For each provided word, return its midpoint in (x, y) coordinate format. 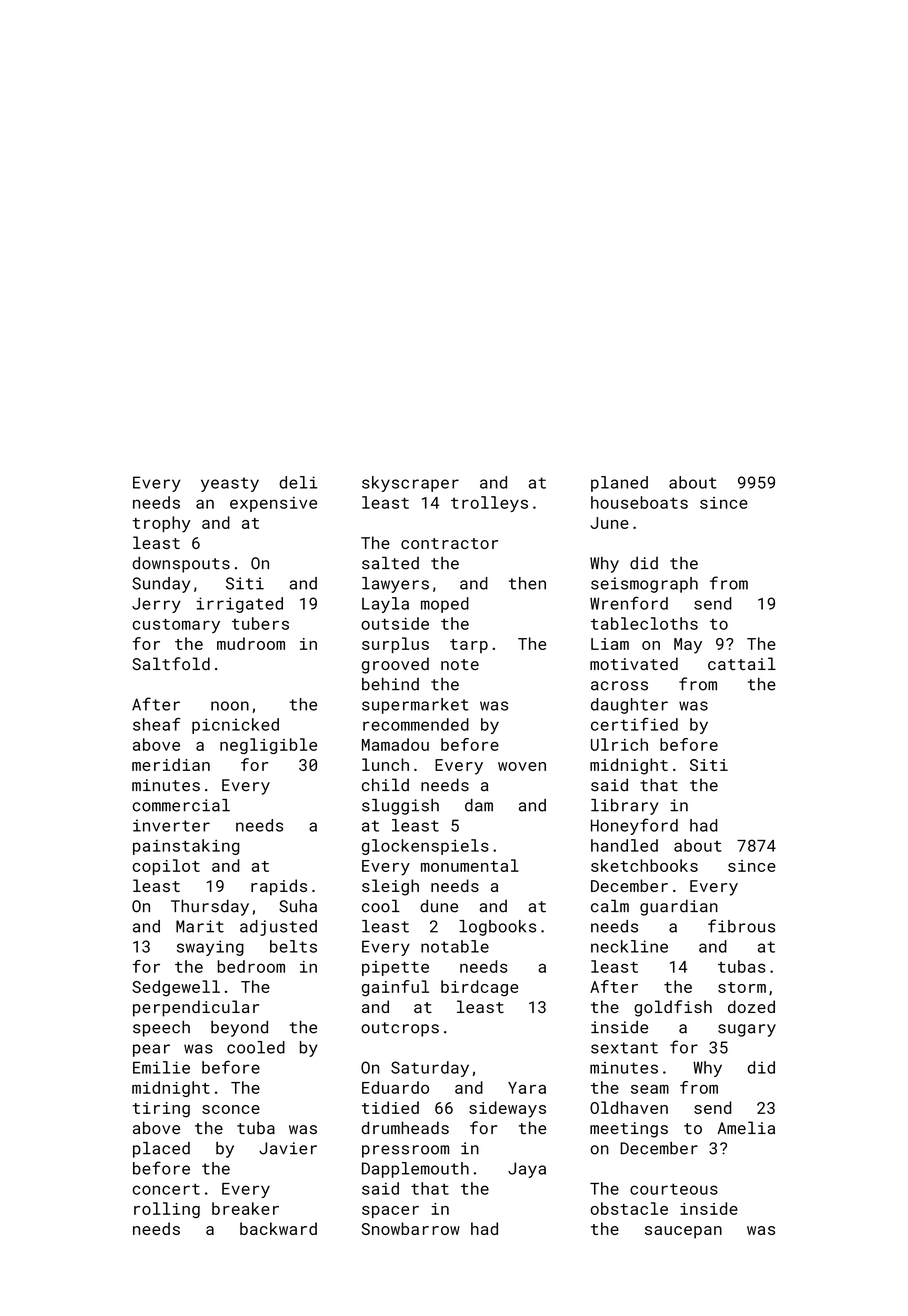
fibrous (741, 926)
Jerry (156, 605)
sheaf (157, 724)
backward (278, 1228)
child (385, 785)
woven (522, 766)
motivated (634, 663)
